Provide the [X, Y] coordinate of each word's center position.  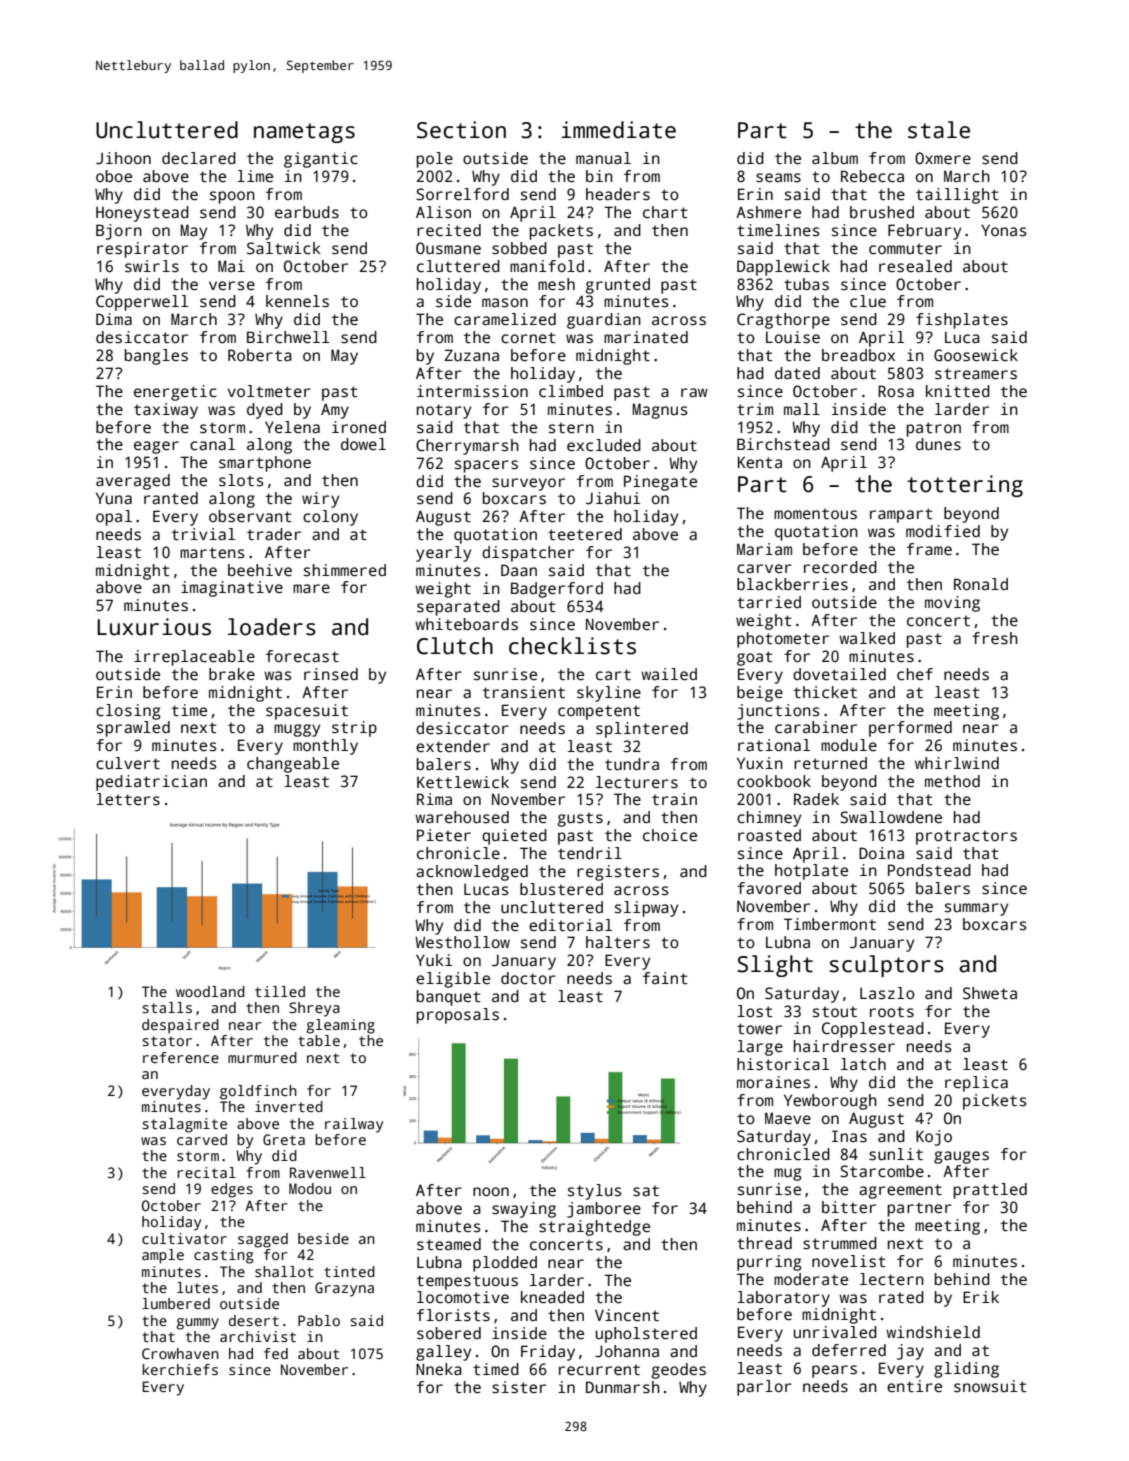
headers [618, 194]
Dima [114, 319]
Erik [981, 1297]
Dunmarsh [623, 1387]
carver [764, 569]
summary [976, 909]
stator [167, 1041]
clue [868, 301]
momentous [815, 514]
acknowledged [472, 873]
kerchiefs [180, 1369]
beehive [260, 570]
